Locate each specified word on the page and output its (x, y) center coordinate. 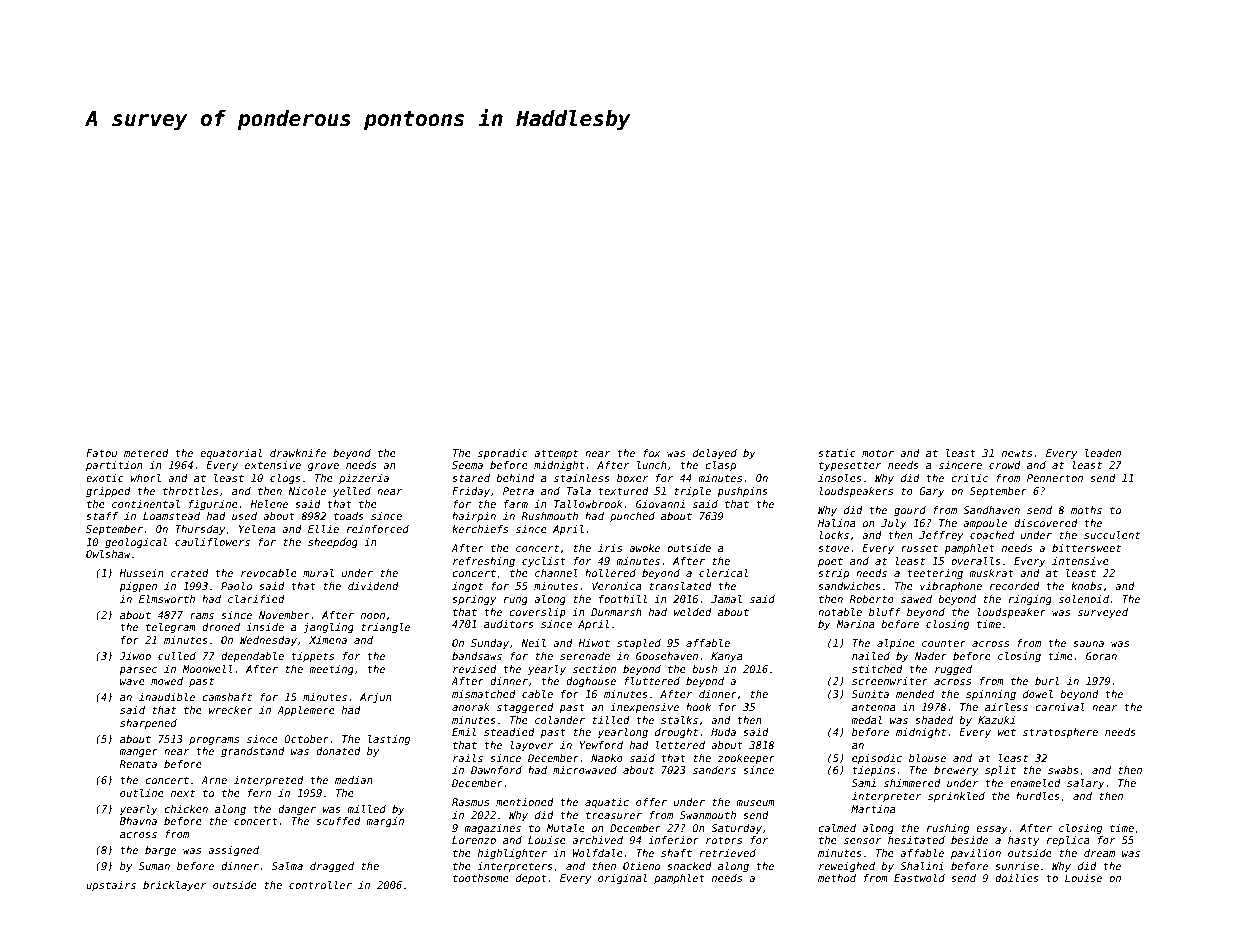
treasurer (614, 815)
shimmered (912, 783)
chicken (186, 809)
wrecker (231, 710)
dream (1099, 853)
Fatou (101, 453)
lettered (680, 745)
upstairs (111, 886)
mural (318, 573)
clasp (720, 466)
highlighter (512, 854)
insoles (840, 478)
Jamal (726, 599)
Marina (855, 624)
